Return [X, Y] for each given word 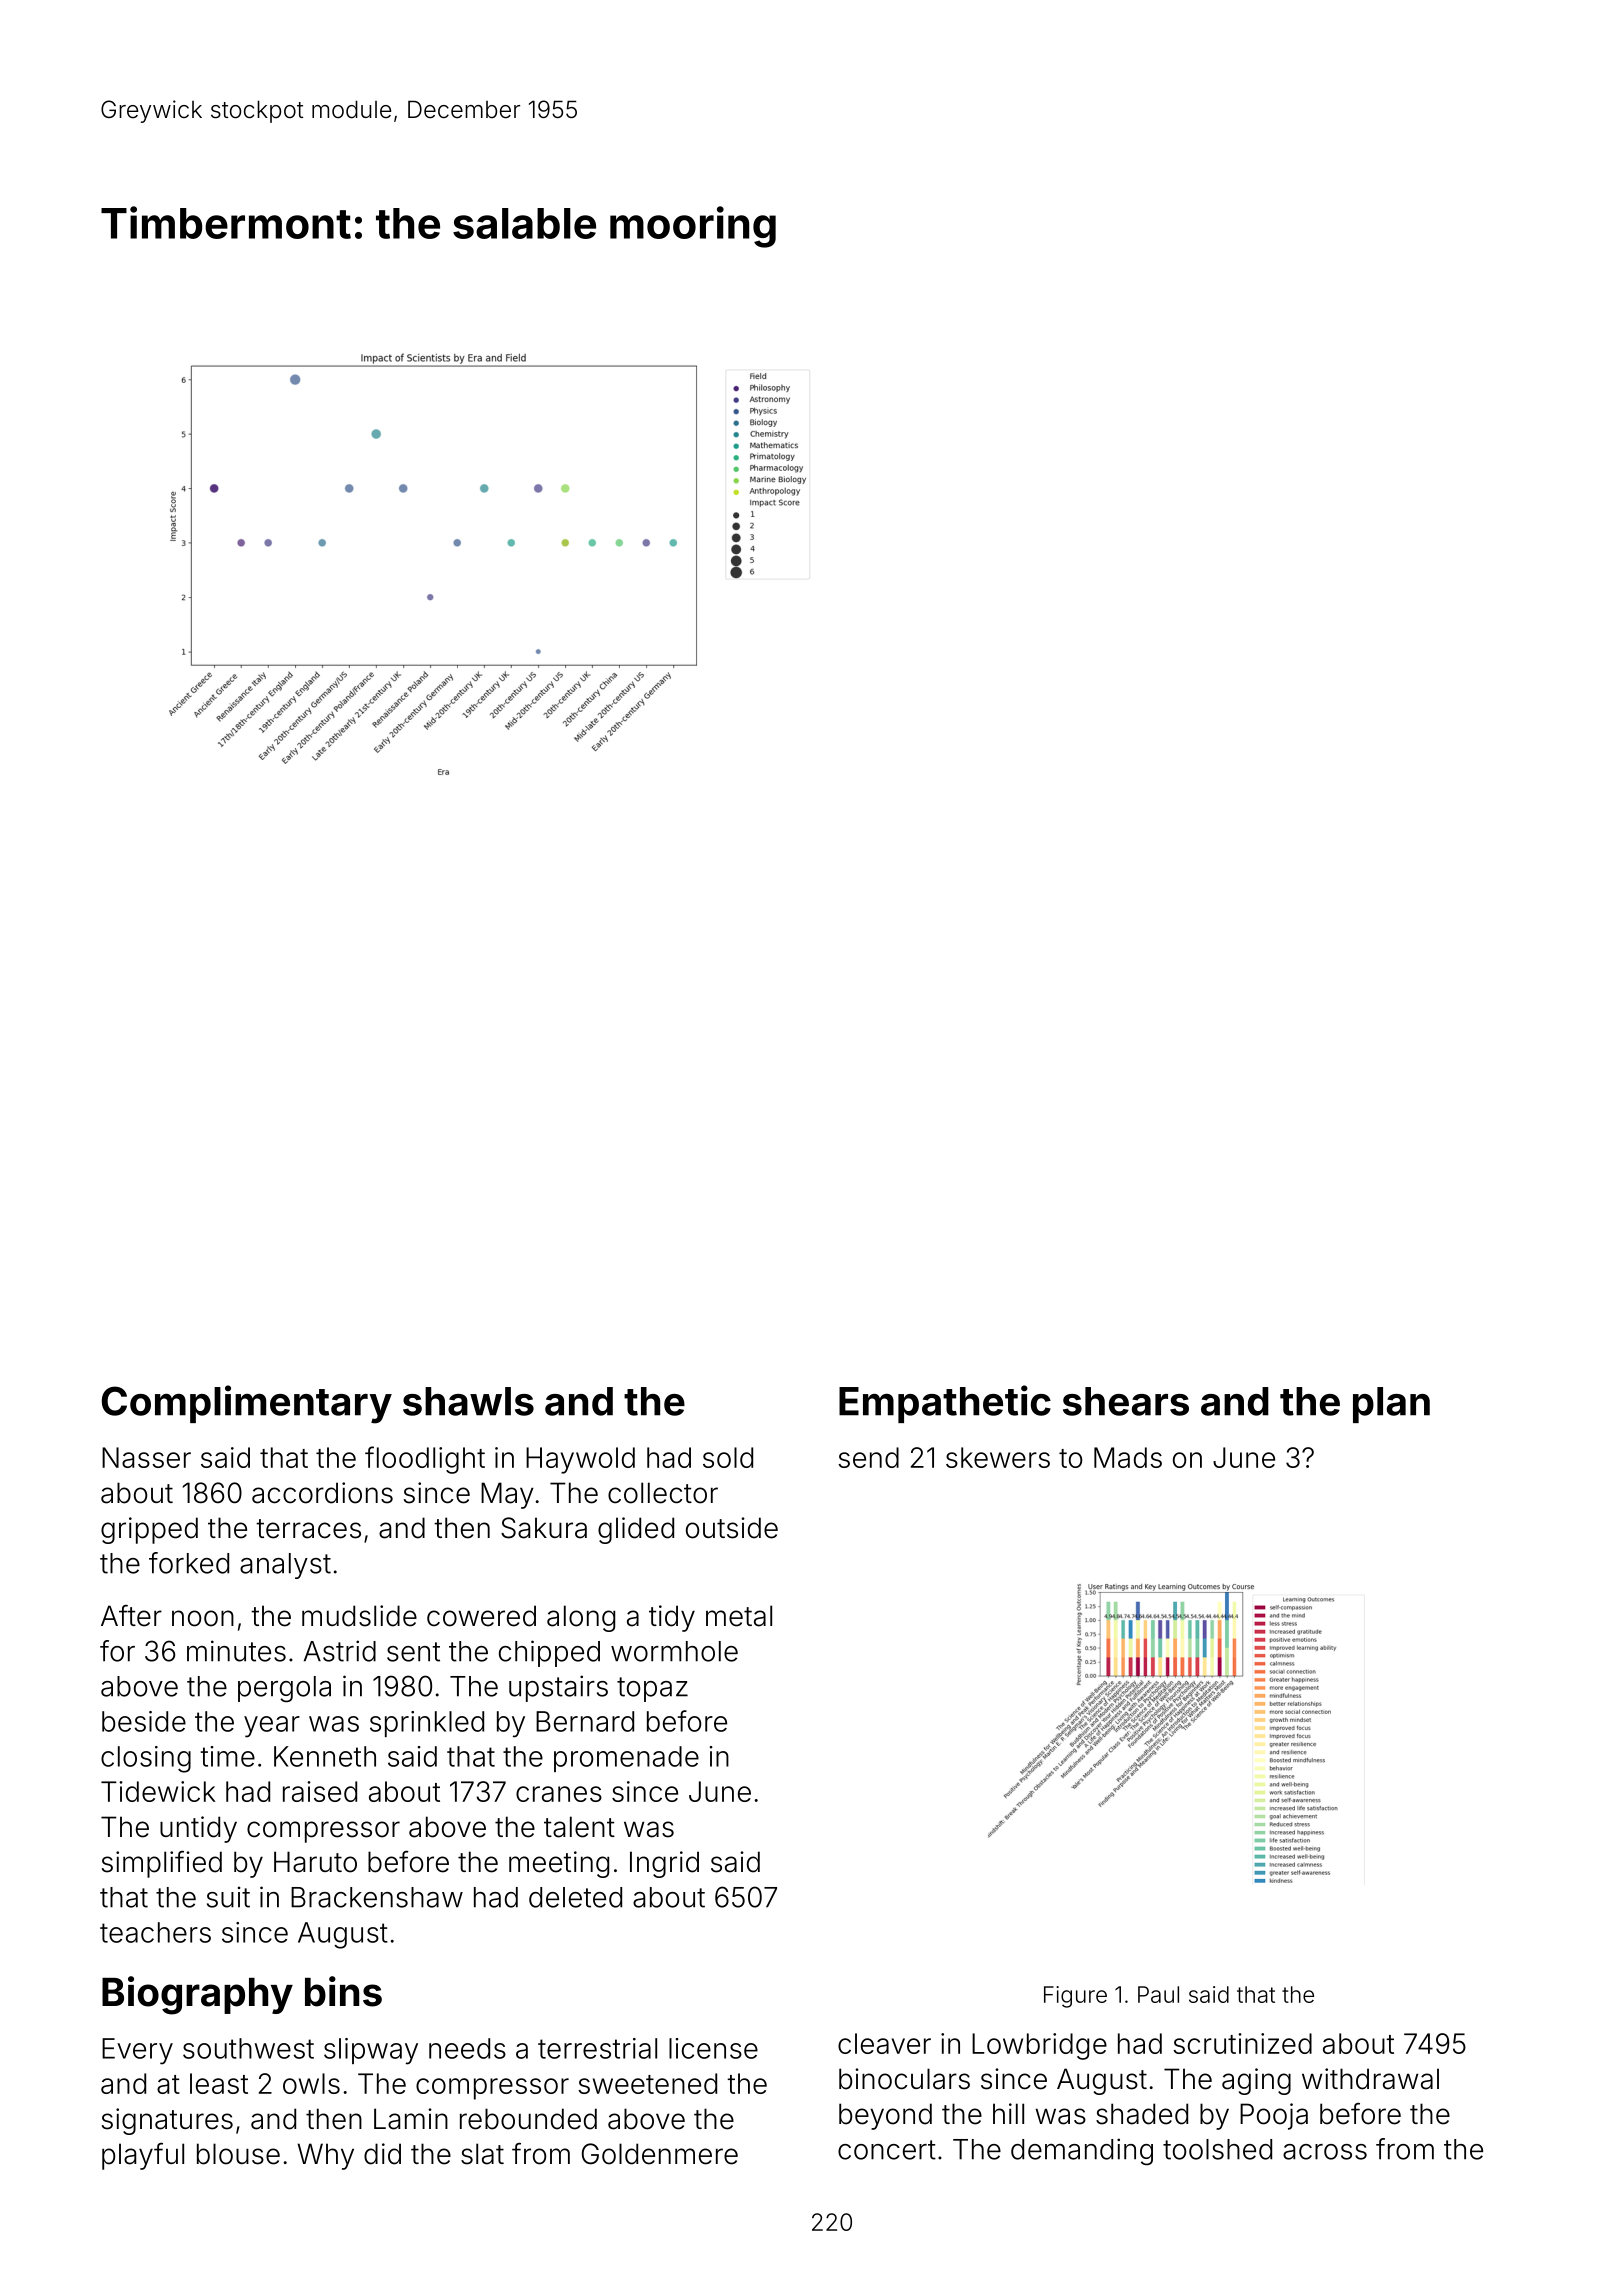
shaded [1142, 2114]
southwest [248, 2048]
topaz [652, 1689]
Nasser [146, 1457]
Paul [1158, 1994]
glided [636, 1530]
